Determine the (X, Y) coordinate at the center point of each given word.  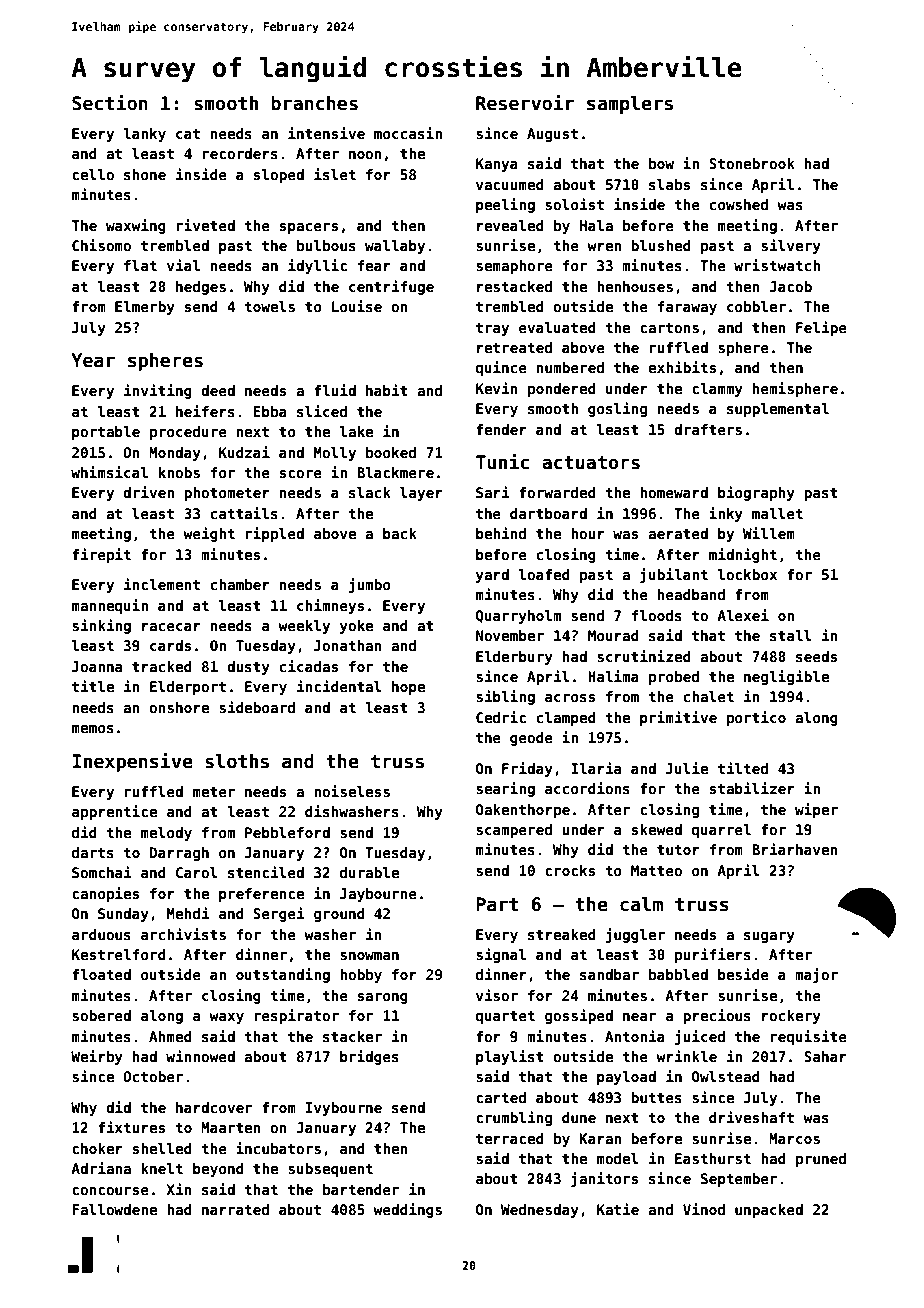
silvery (791, 246)
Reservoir (525, 103)
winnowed (200, 1056)
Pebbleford (287, 832)
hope (408, 688)
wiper (816, 810)
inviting (158, 391)
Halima (613, 676)
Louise (357, 306)
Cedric (501, 717)
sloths (237, 761)
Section (110, 103)
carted (501, 1097)
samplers (630, 105)
